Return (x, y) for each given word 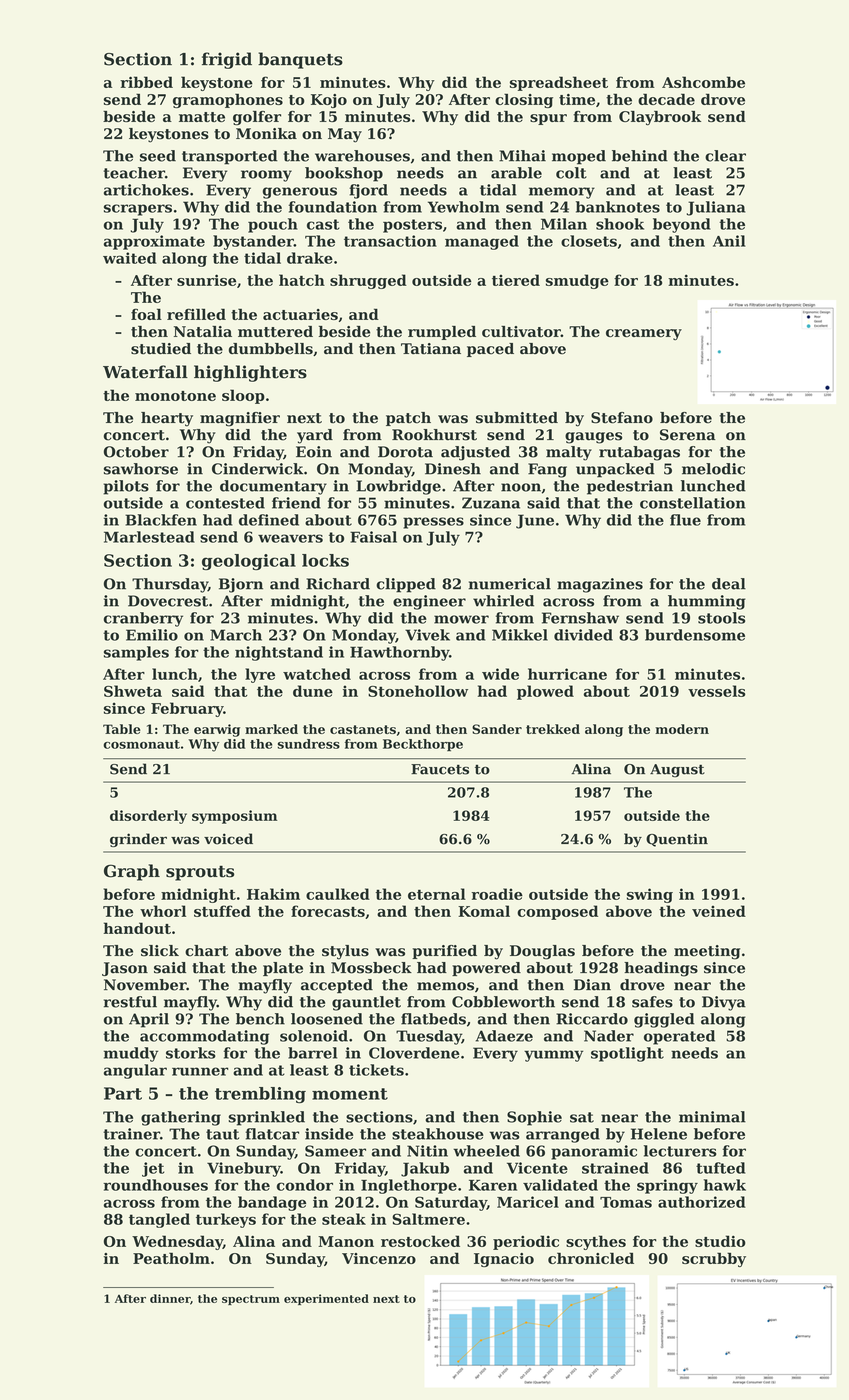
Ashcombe (703, 82)
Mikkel (520, 635)
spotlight (627, 1054)
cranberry (143, 619)
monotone (175, 396)
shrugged (368, 281)
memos (445, 986)
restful (130, 1002)
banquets (300, 60)
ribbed (146, 82)
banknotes (618, 207)
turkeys (226, 1220)
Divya (724, 1003)
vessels (716, 691)
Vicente (537, 1168)
